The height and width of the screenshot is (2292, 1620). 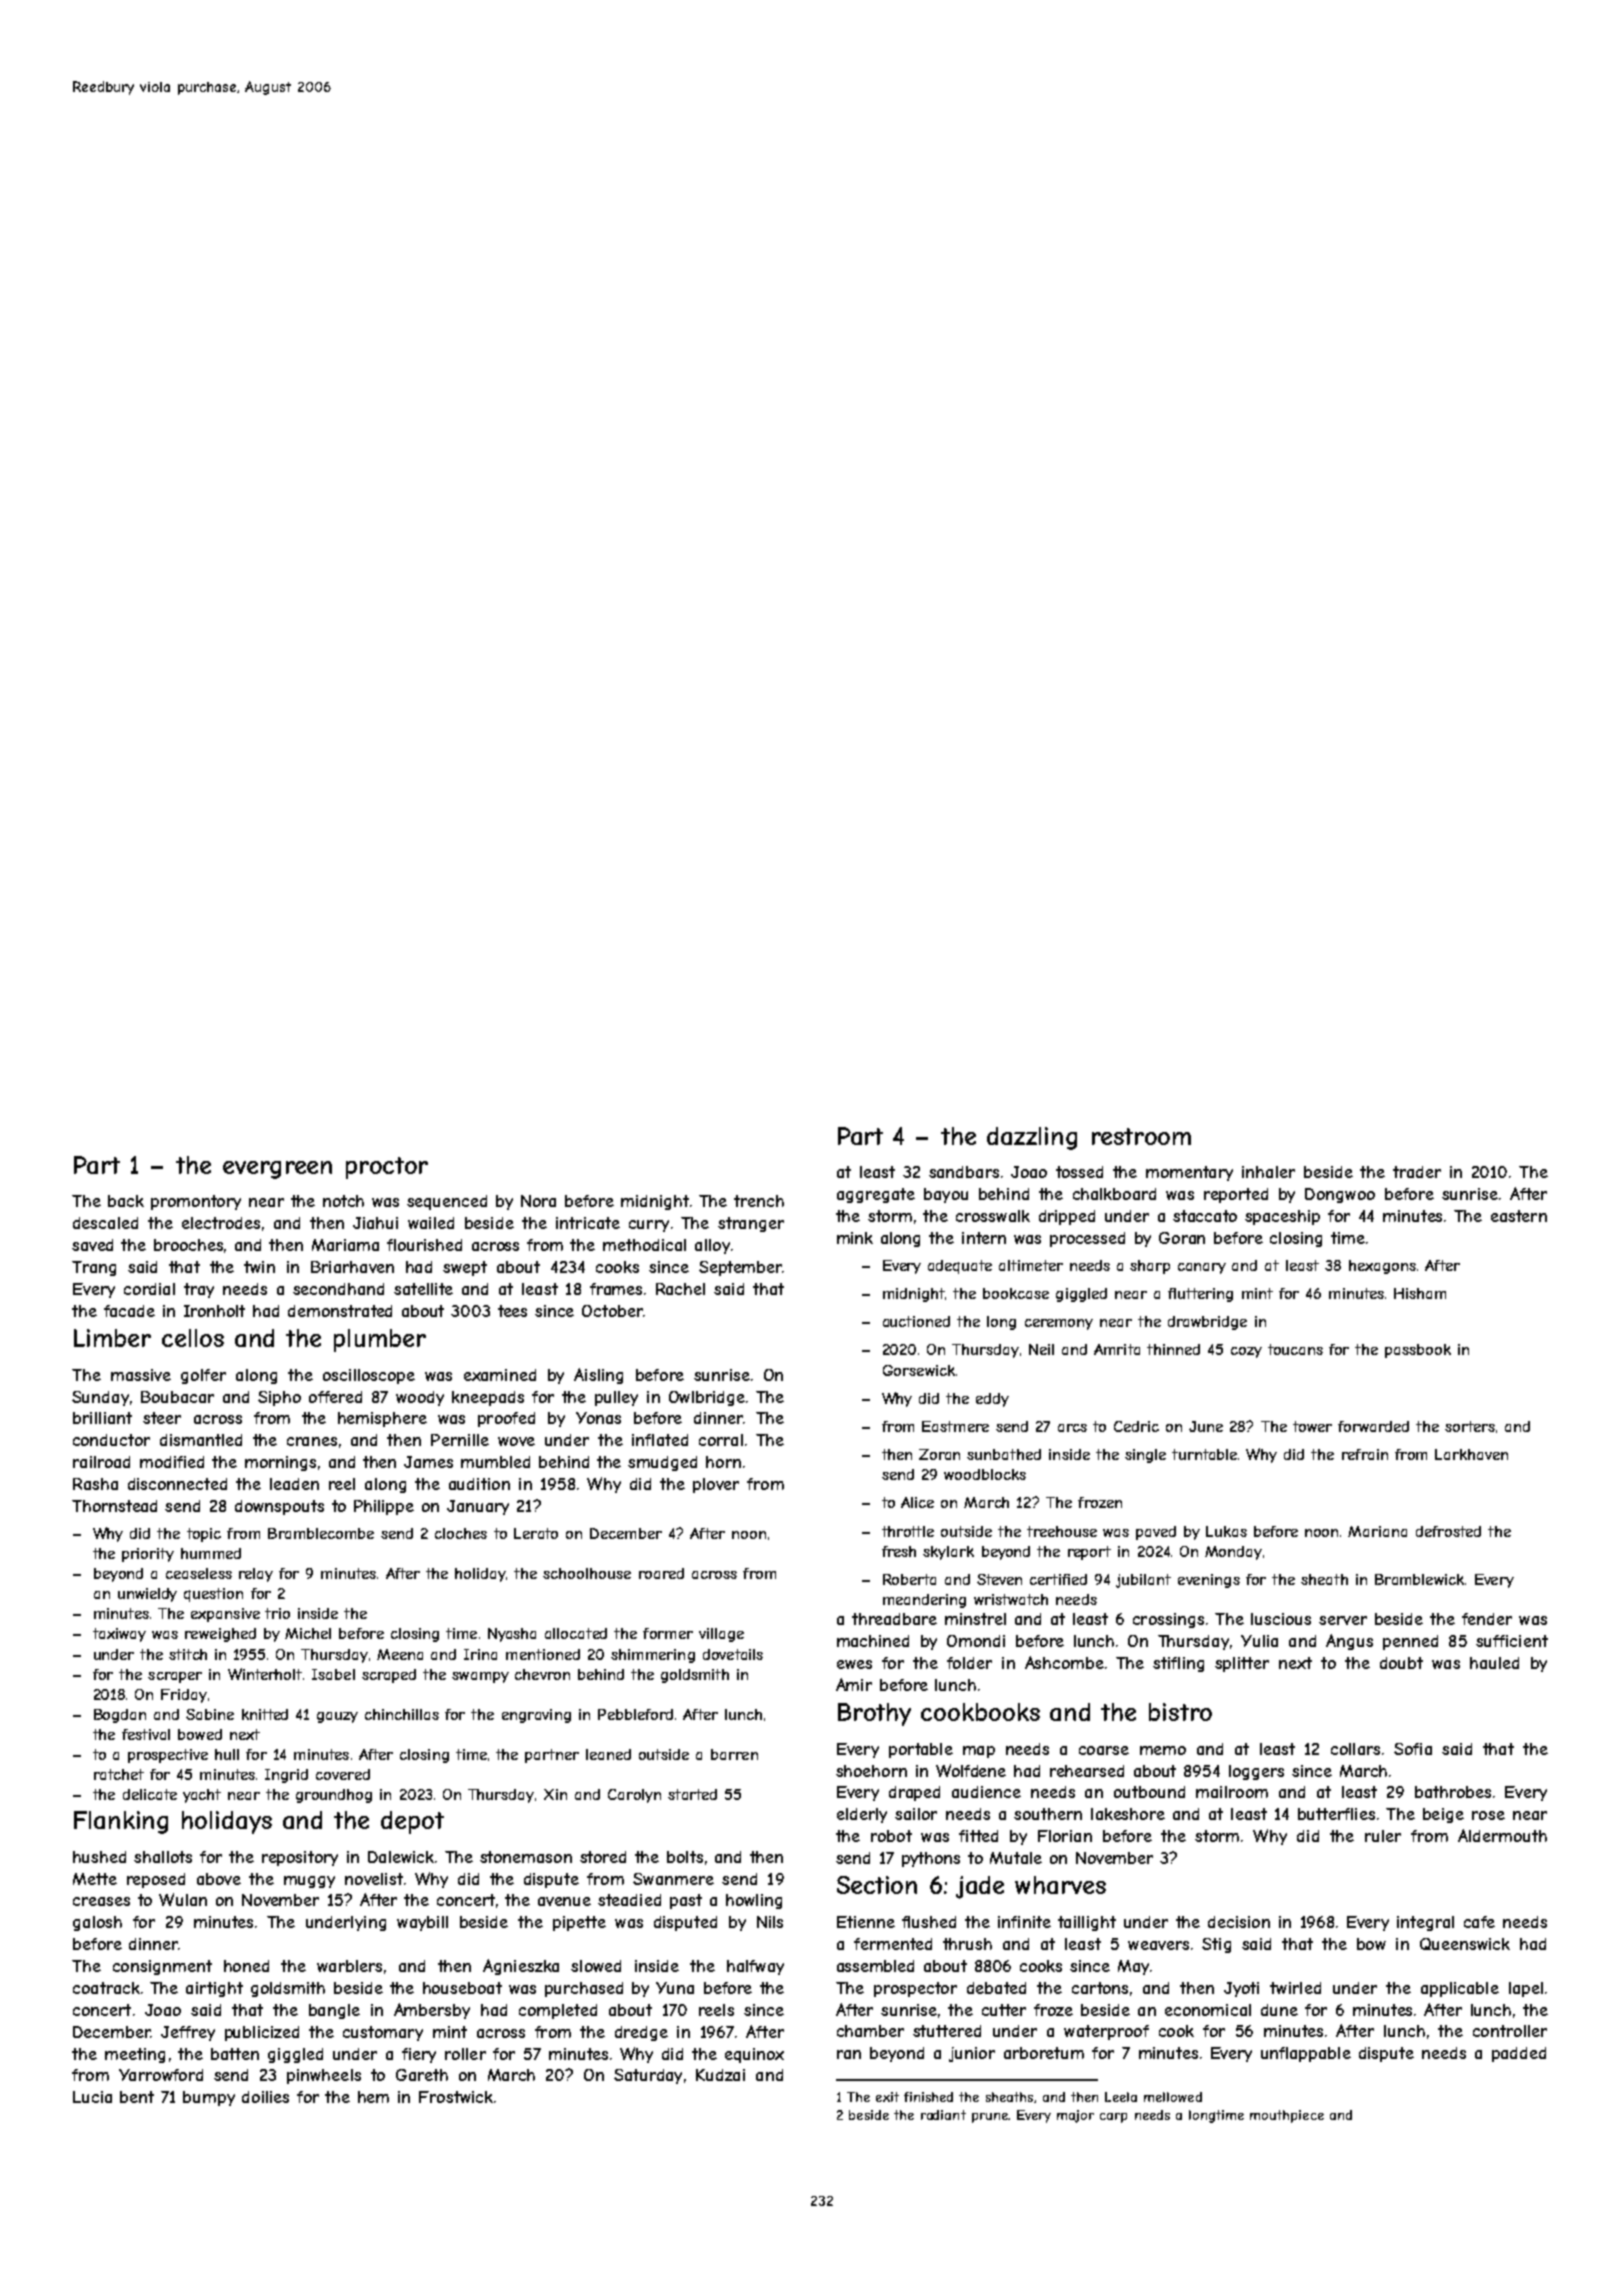 I want to click on equinox, so click(x=754, y=2055).
